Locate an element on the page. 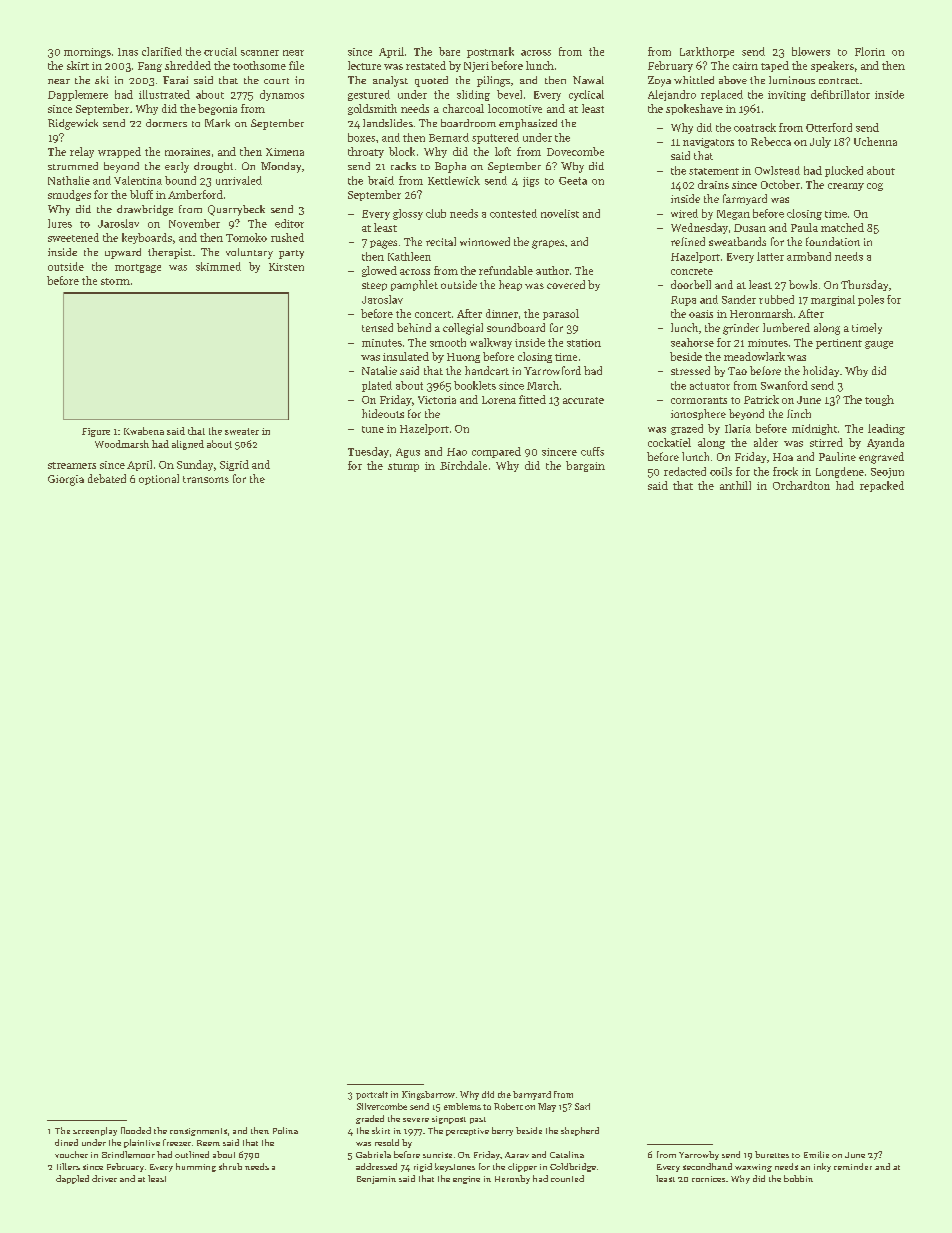  counted is located at coordinates (567, 1178).
